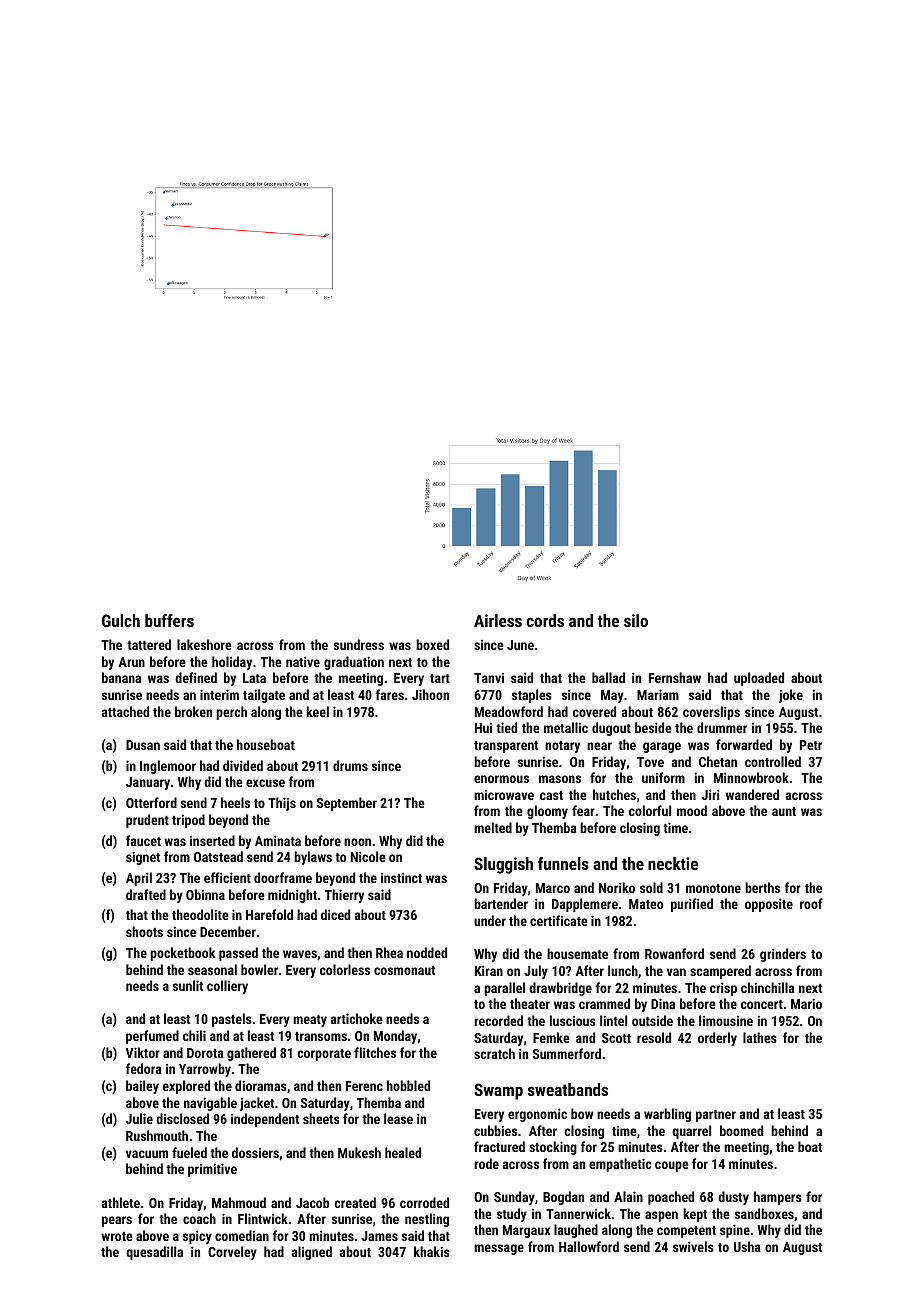  Describe the element at coordinates (620, 1165) in the screenshot. I see `empathetic` at that location.
